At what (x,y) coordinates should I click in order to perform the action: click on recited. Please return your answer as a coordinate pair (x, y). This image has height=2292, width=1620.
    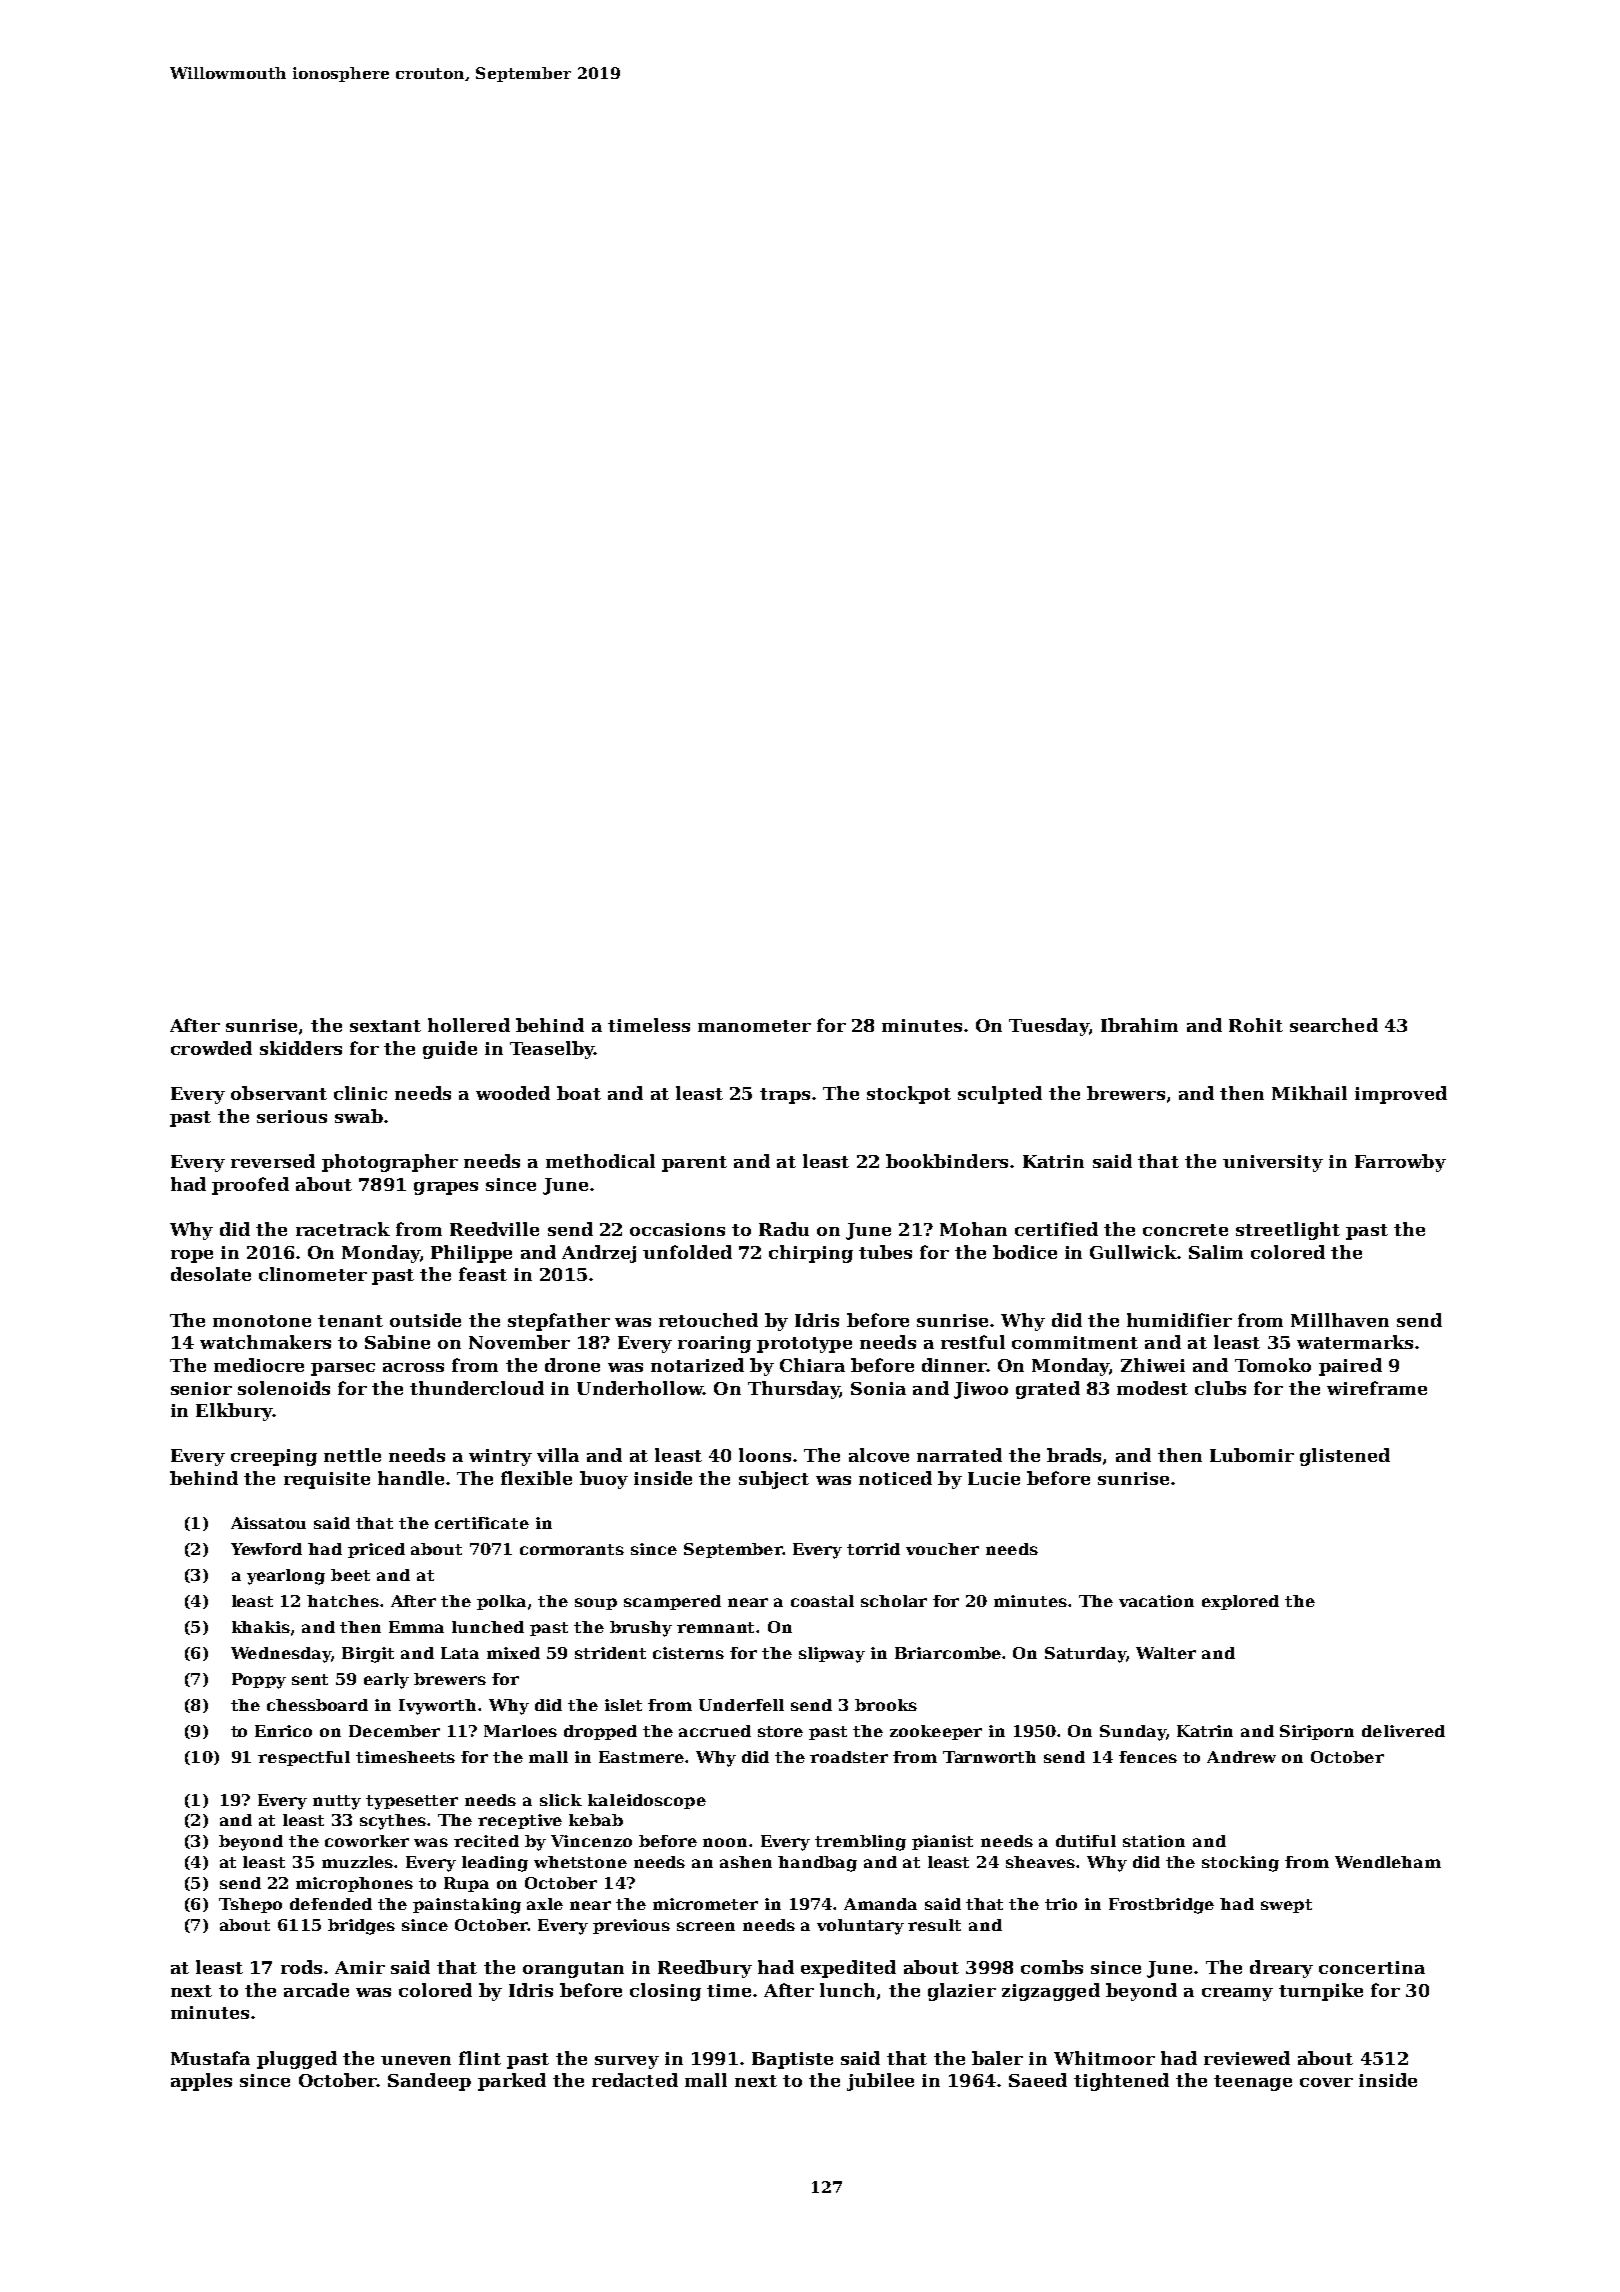
    Looking at the image, I should click on (486, 1841).
